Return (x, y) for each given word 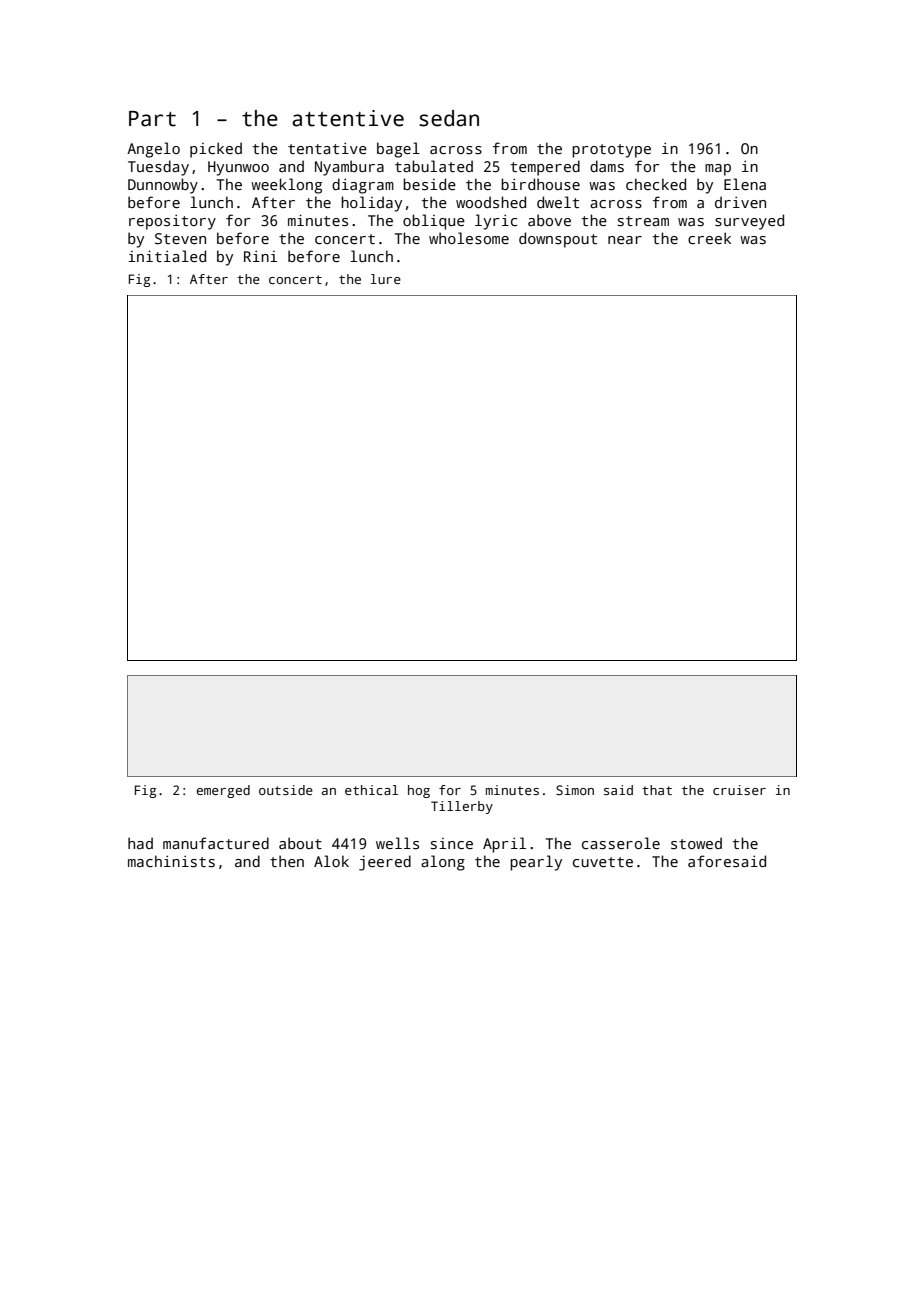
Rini (260, 256)
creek (709, 238)
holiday (371, 204)
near (625, 240)
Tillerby (462, 807)
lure (386, 279)
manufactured (216, 843)
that (657, 790)
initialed (167, 256)
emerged (223, 791)
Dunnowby (163, 186)
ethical (371, 790)
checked (656, 184)
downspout (558, 240)
